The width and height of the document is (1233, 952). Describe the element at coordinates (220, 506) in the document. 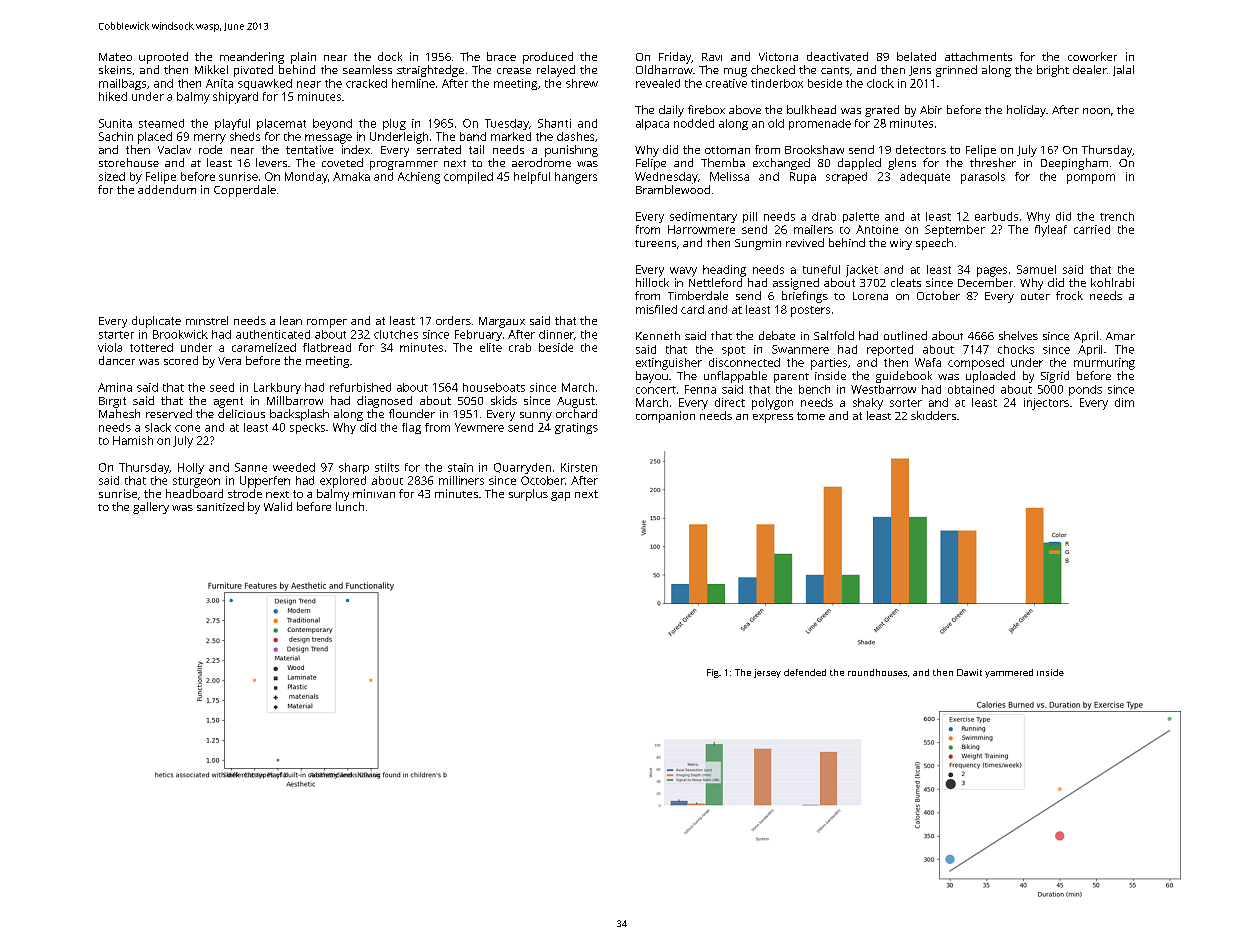

I see `sanitized` at that location.
